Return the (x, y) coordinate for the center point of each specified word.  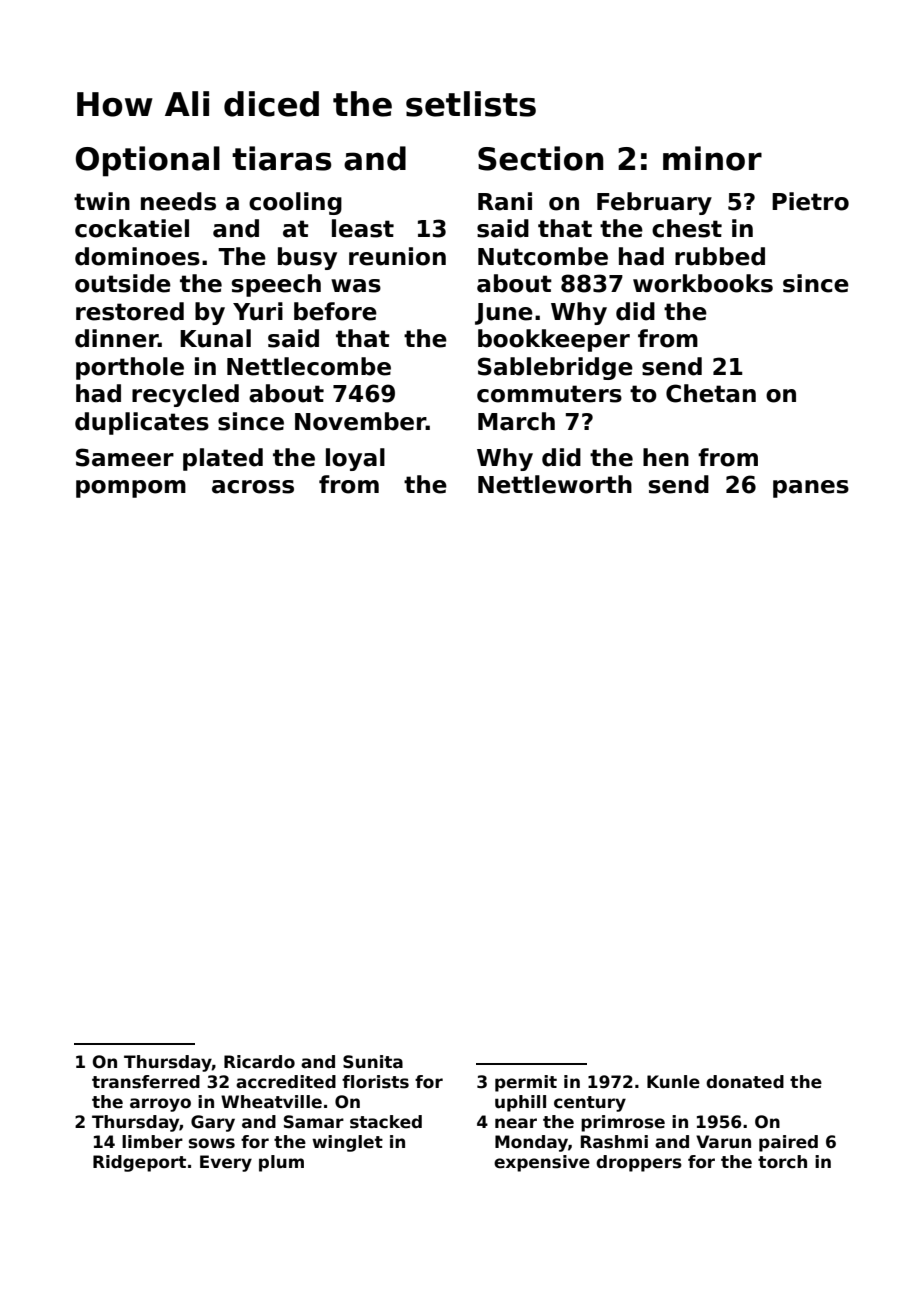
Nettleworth (555, 484)
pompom (131, 489)
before (335, 311)
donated (745, 1082)
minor (712, 158)
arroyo (160, 1105)
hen (666, 457)
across (253, 487)
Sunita (373, 1062)
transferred (146, 1082)
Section (541, 158)
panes (811, 489)
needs (178, 201)
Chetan (711, 393)
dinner (116, 338)
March (516, 421)
